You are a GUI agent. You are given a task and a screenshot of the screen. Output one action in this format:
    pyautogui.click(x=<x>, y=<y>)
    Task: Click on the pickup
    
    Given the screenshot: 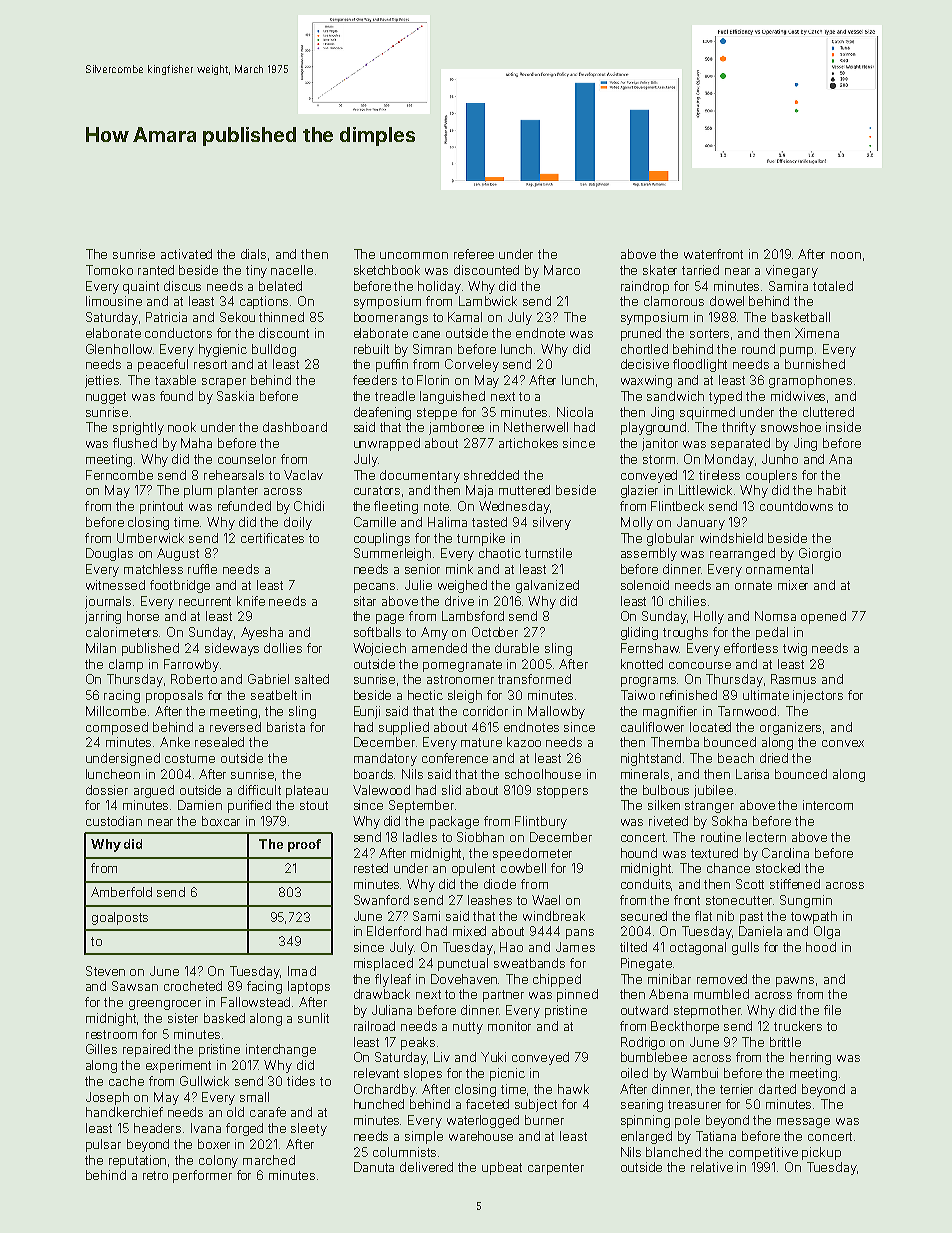 What is the action you would take?
    pyautogui.click(x=821, y=1153)
